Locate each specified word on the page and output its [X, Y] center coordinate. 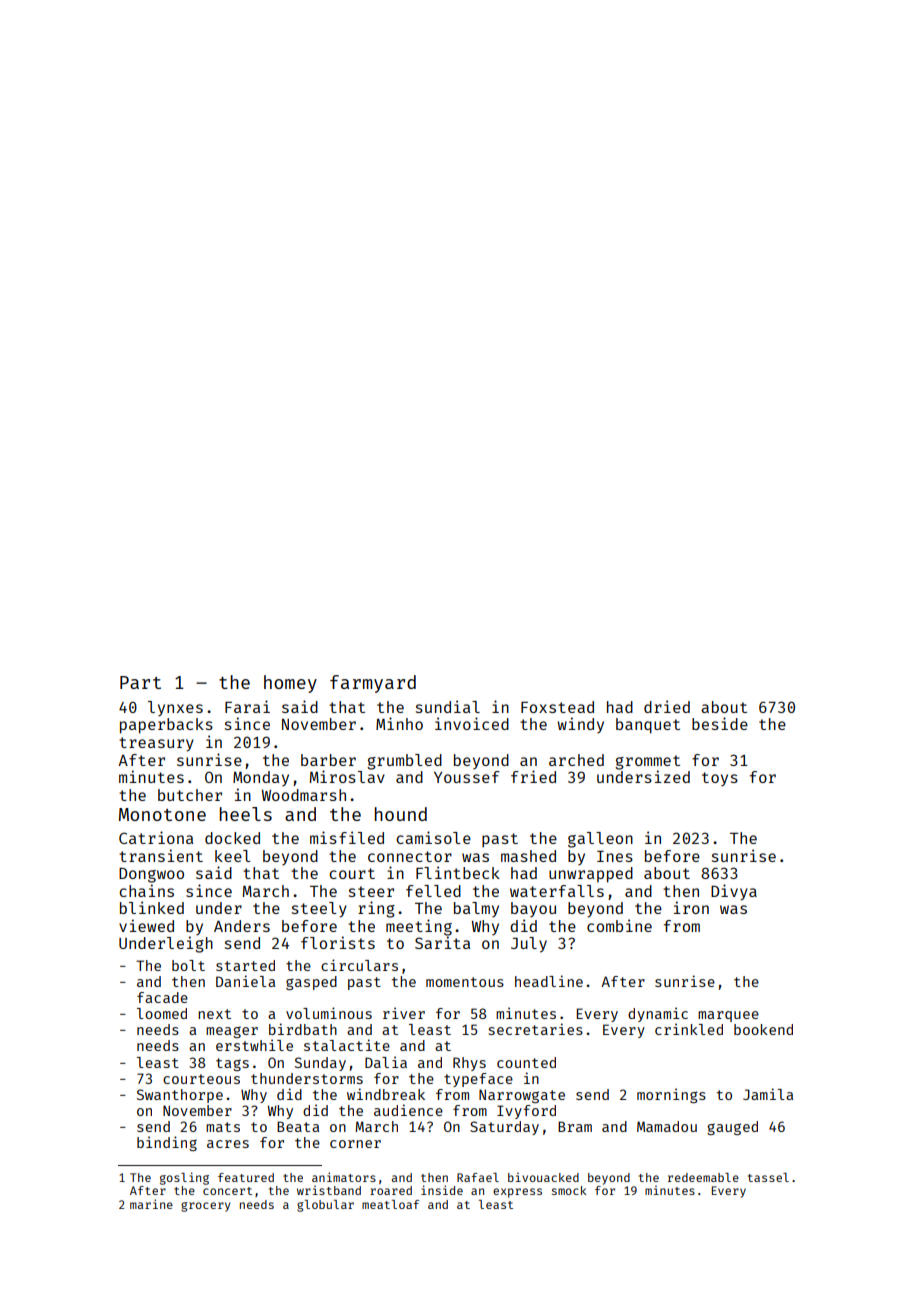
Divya [734, 892]
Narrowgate [522, 1096]
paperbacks [166, 726]
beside [720, 723]
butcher [190, 795]
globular [325, 1206]
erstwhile [254, 1045]
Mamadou [667, 1126]
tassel [768, 1177]
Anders [242, 926]
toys [720, 779]
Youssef [467, 777]
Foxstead [557, 707]
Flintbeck [458, 872]
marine [151, 1204]
